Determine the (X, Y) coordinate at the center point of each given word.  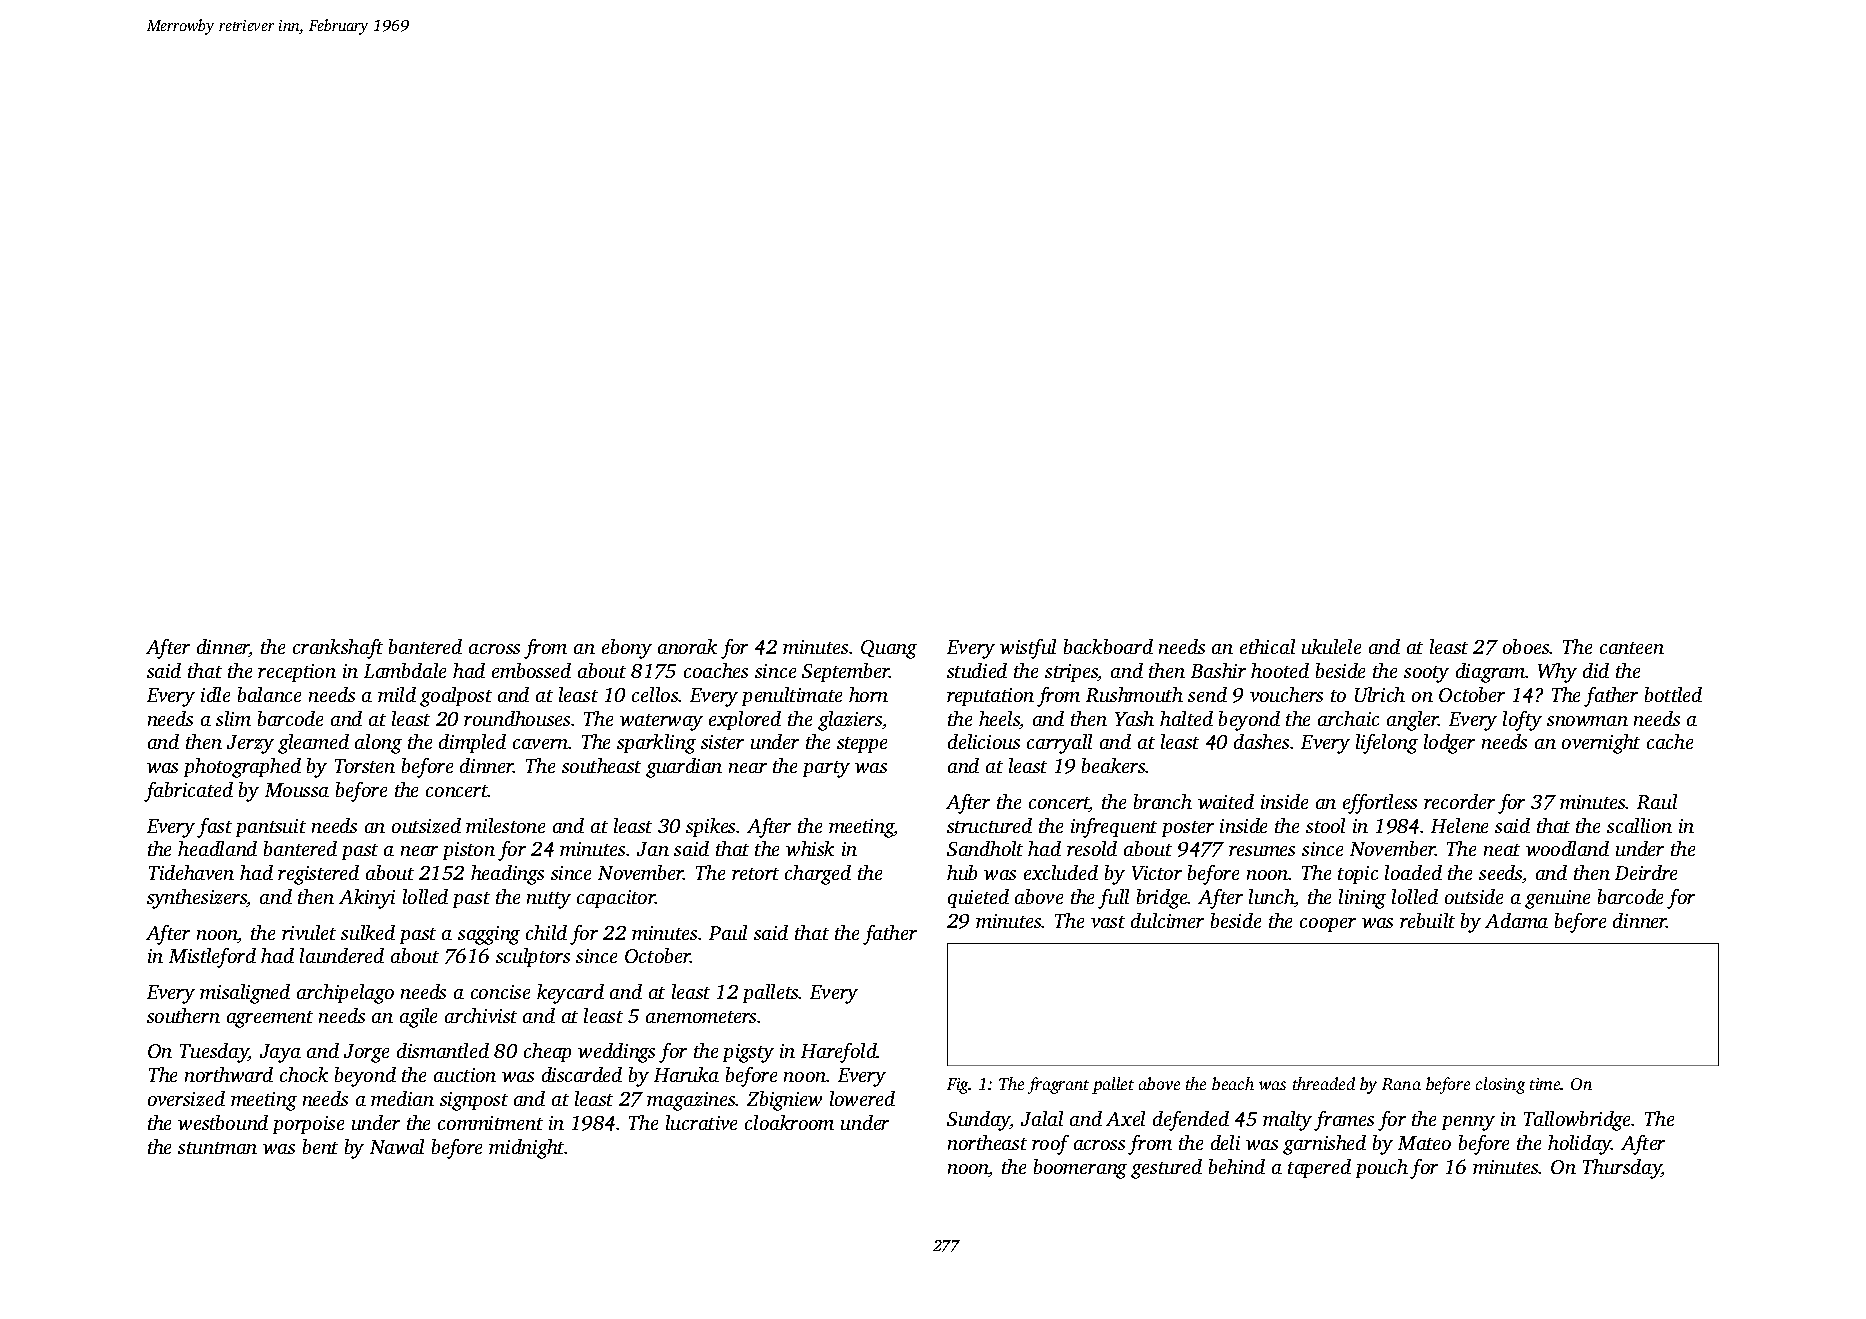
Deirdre (1646, 872)
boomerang (1080, 1169)
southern (183, 1015)
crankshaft (338, 649)
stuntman (217, 1148)
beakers (1114, 765)
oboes (1526, 646)
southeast (601, 765)
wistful (1028, 649)
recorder (1459, 801)
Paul (728, 932)
